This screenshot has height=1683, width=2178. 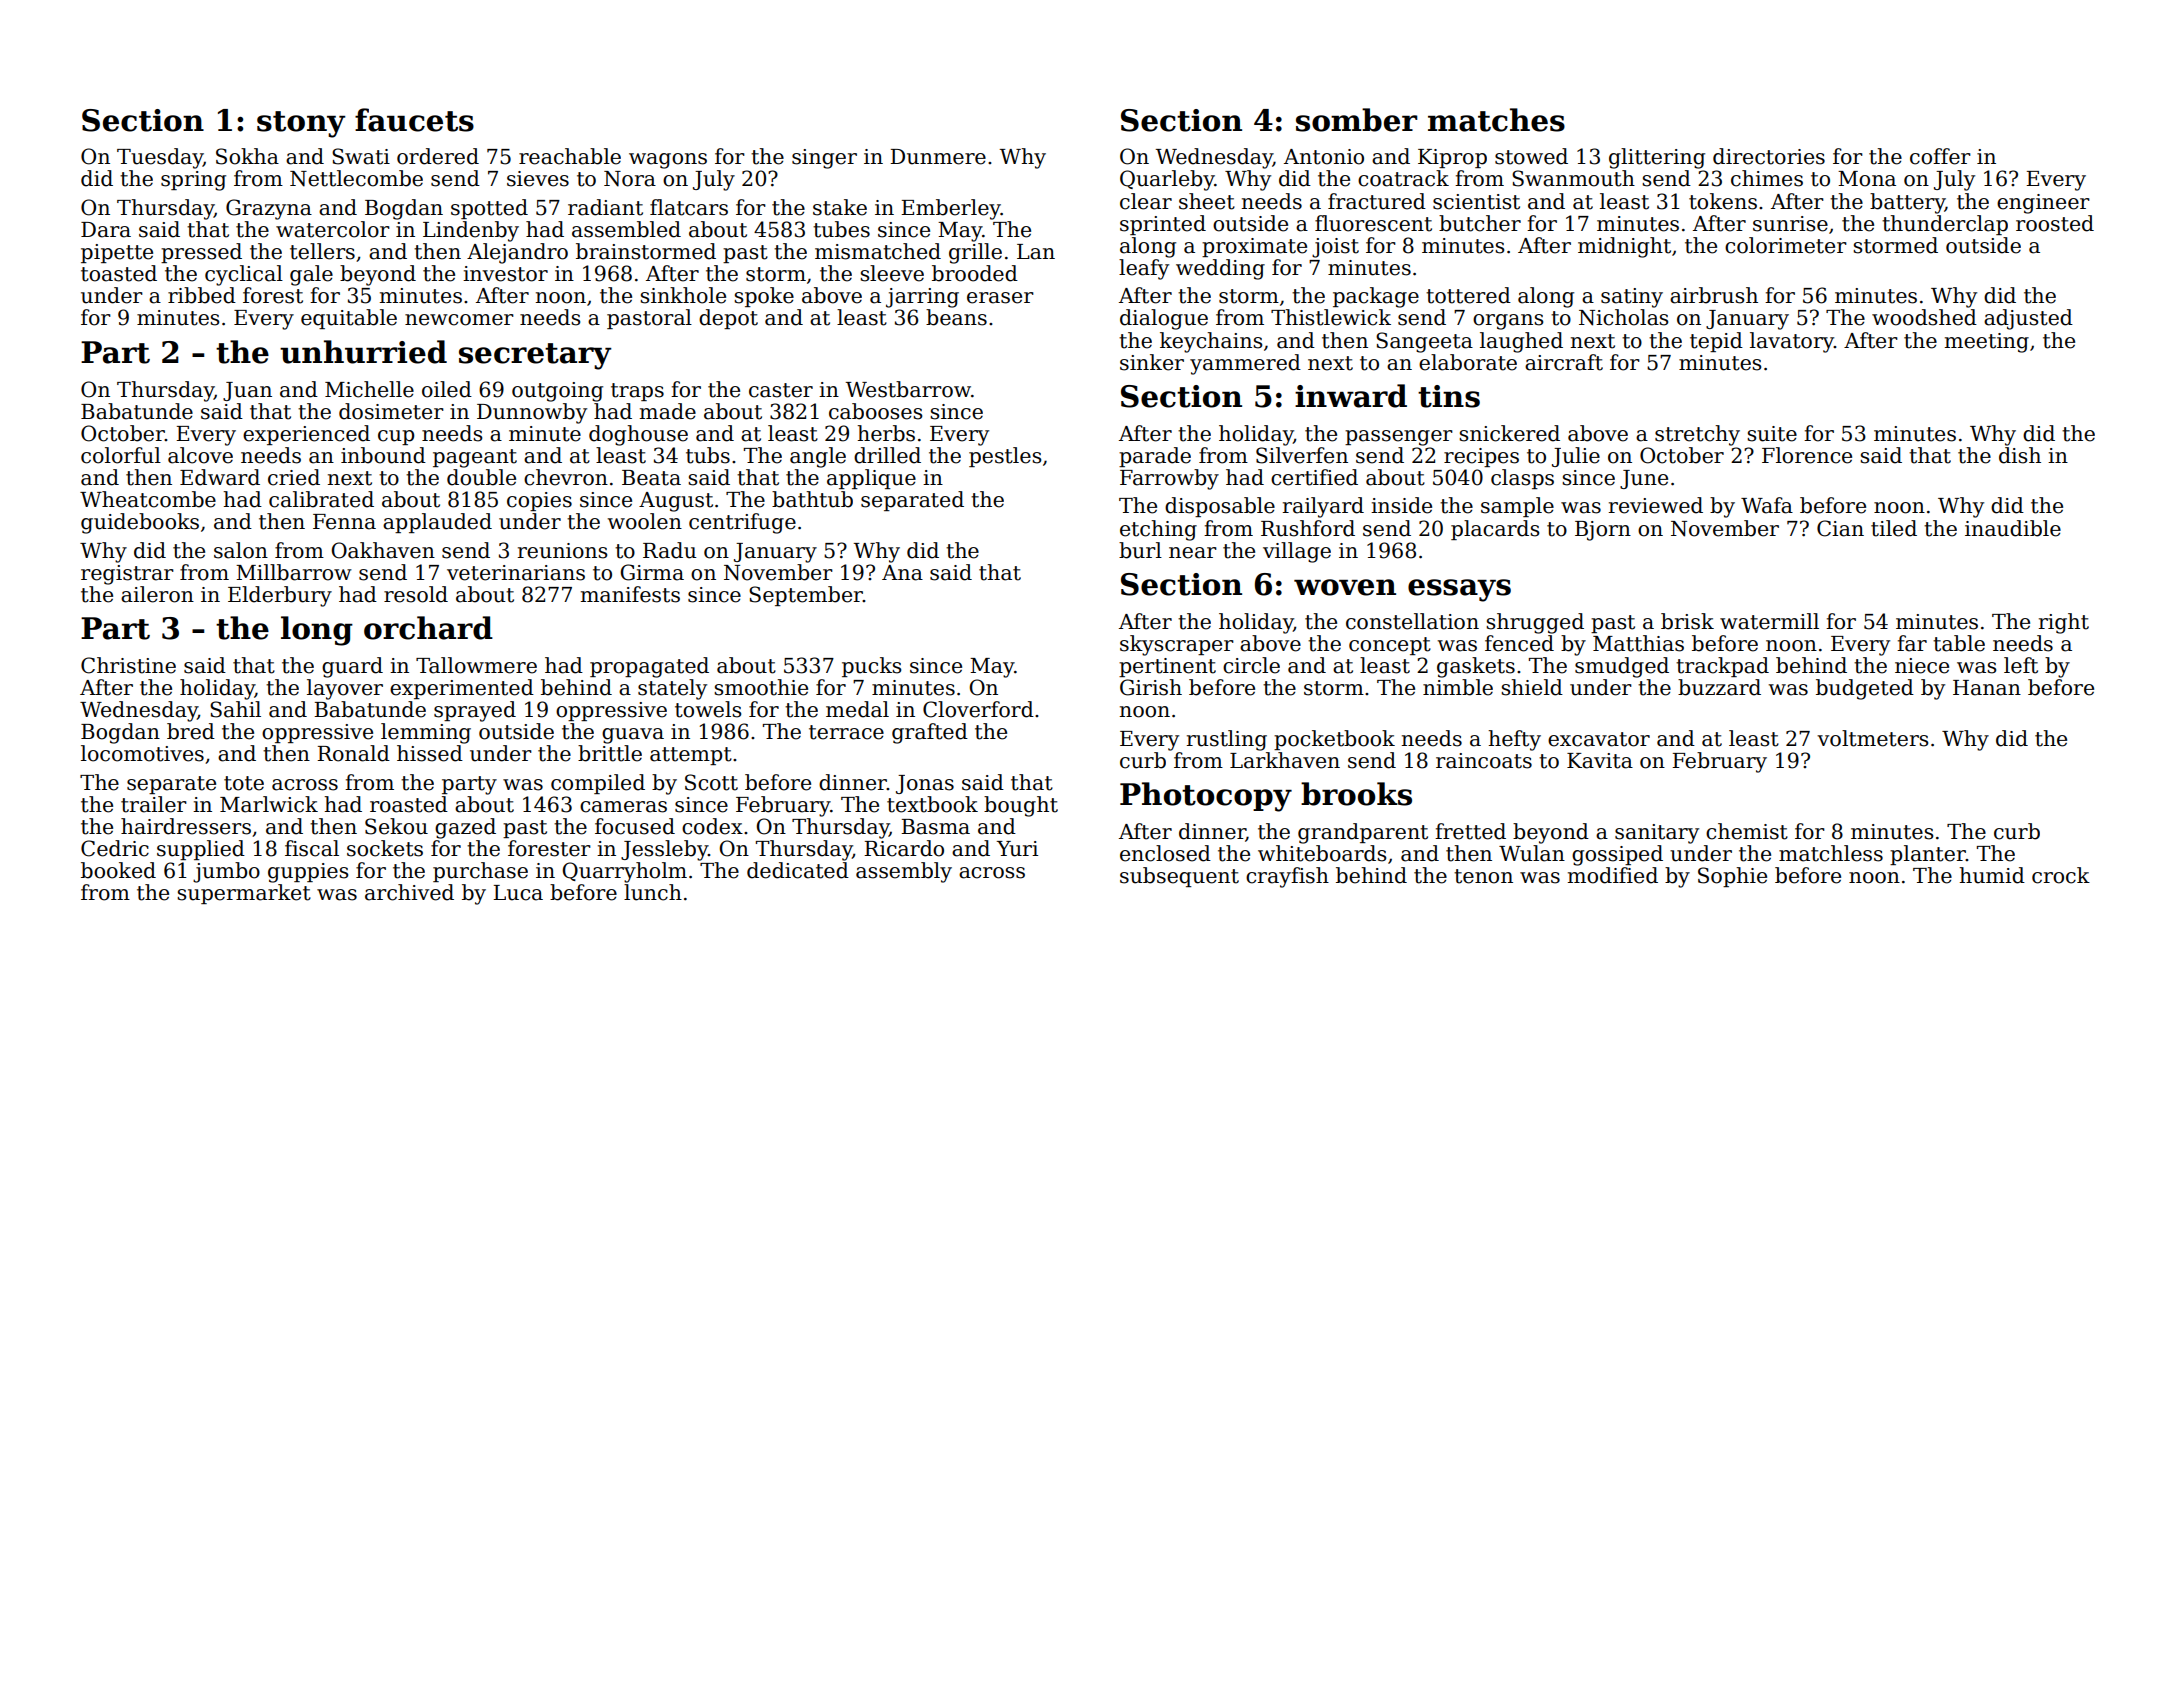 What do you see at coordinates (1807, 455) in the screenshot?
I see `Florence` at bounding box center [1807, 455].
